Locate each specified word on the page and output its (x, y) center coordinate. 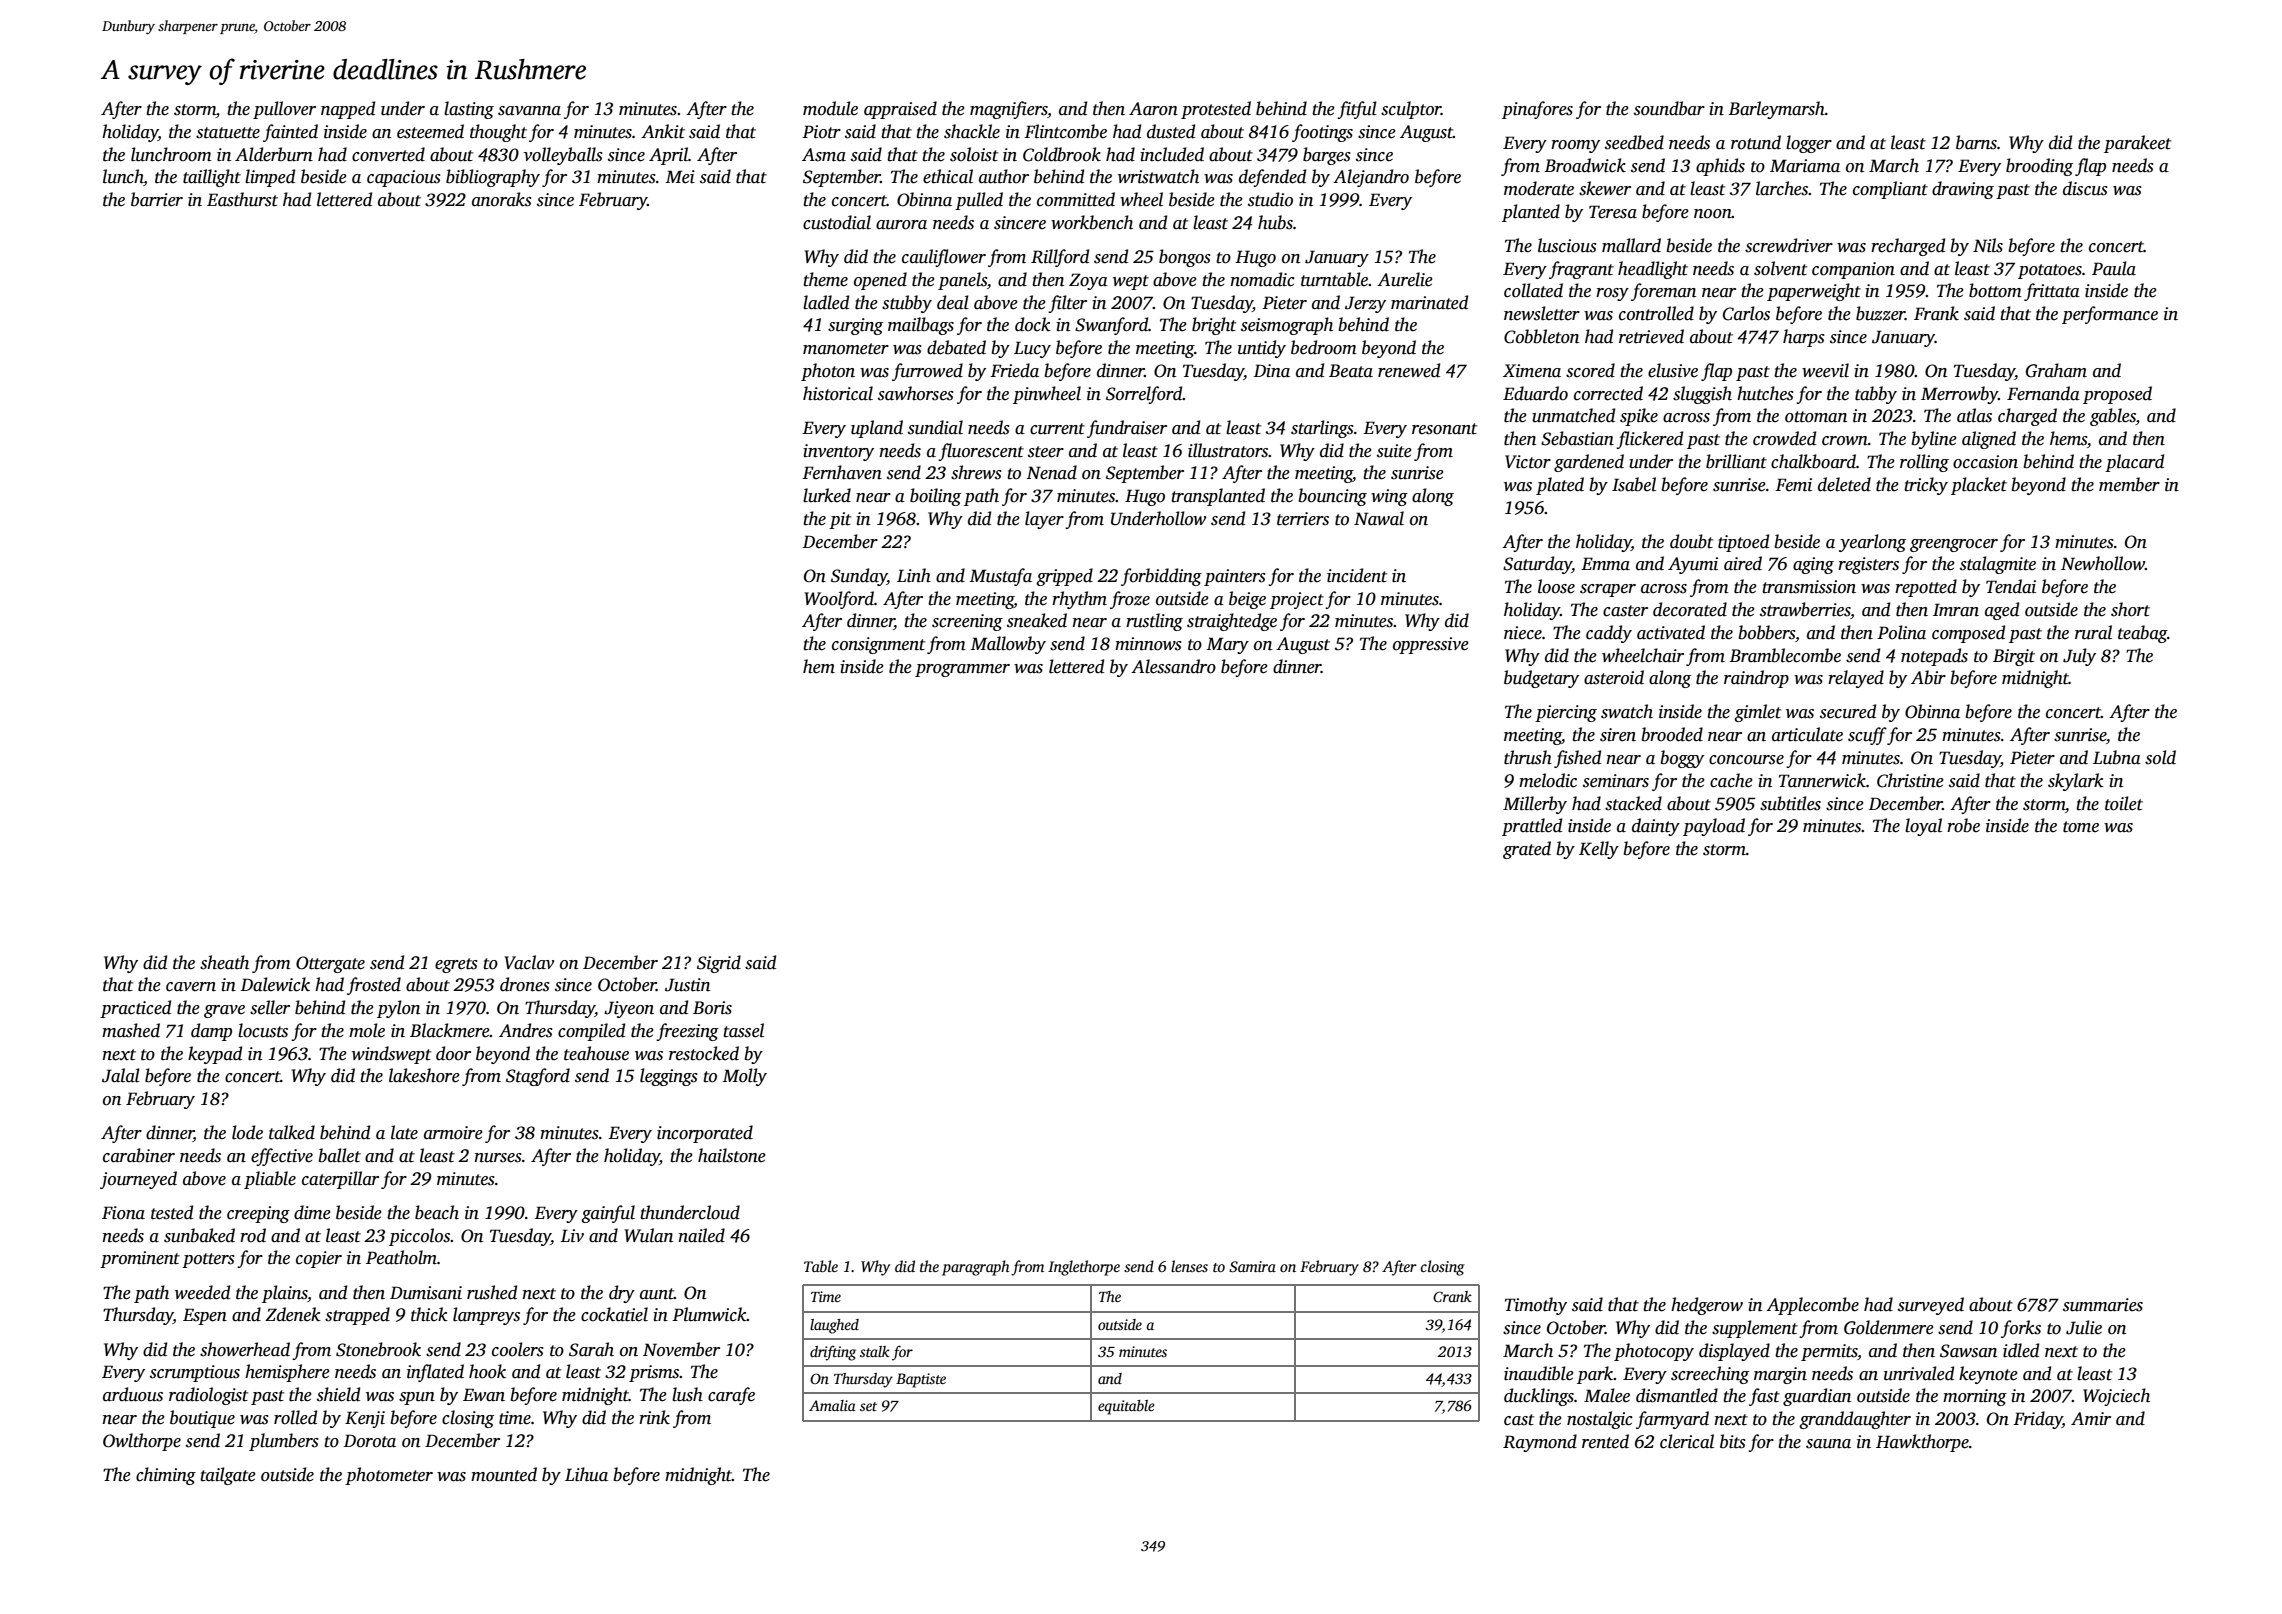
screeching (1710, 1375)
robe (1963, 825)
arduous (133, 1394)
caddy (1609, 634)
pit (840, 520)
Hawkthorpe (1922, 1443)
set (868, 1406)
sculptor (1411, 110)
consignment (878, 645)
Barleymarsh (1776, 110)
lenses (1189, 1266)
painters (1235, 577)
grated (1527, 850)
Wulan (648, 1235)
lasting (469, 110)
